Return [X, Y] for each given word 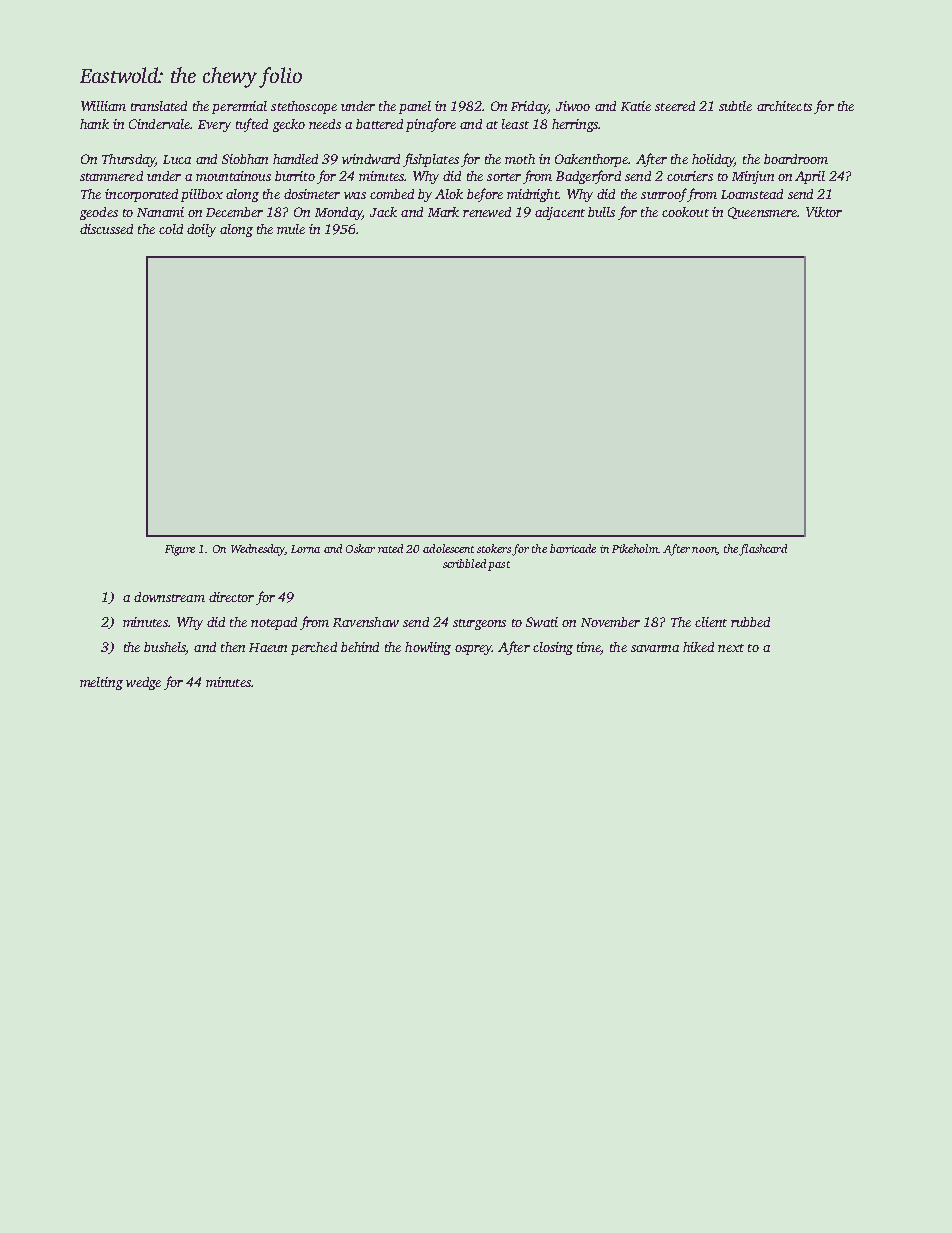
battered [379, 124]
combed [392, 194]
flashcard [763, 550]
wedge [143, 683]
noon [704, 550]
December [234, 212]
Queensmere [762, 213]
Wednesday [258, 550]
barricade [573, 548]
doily [201, 230]
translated [159, 106]
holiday [713, 160]
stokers [494, 548]
